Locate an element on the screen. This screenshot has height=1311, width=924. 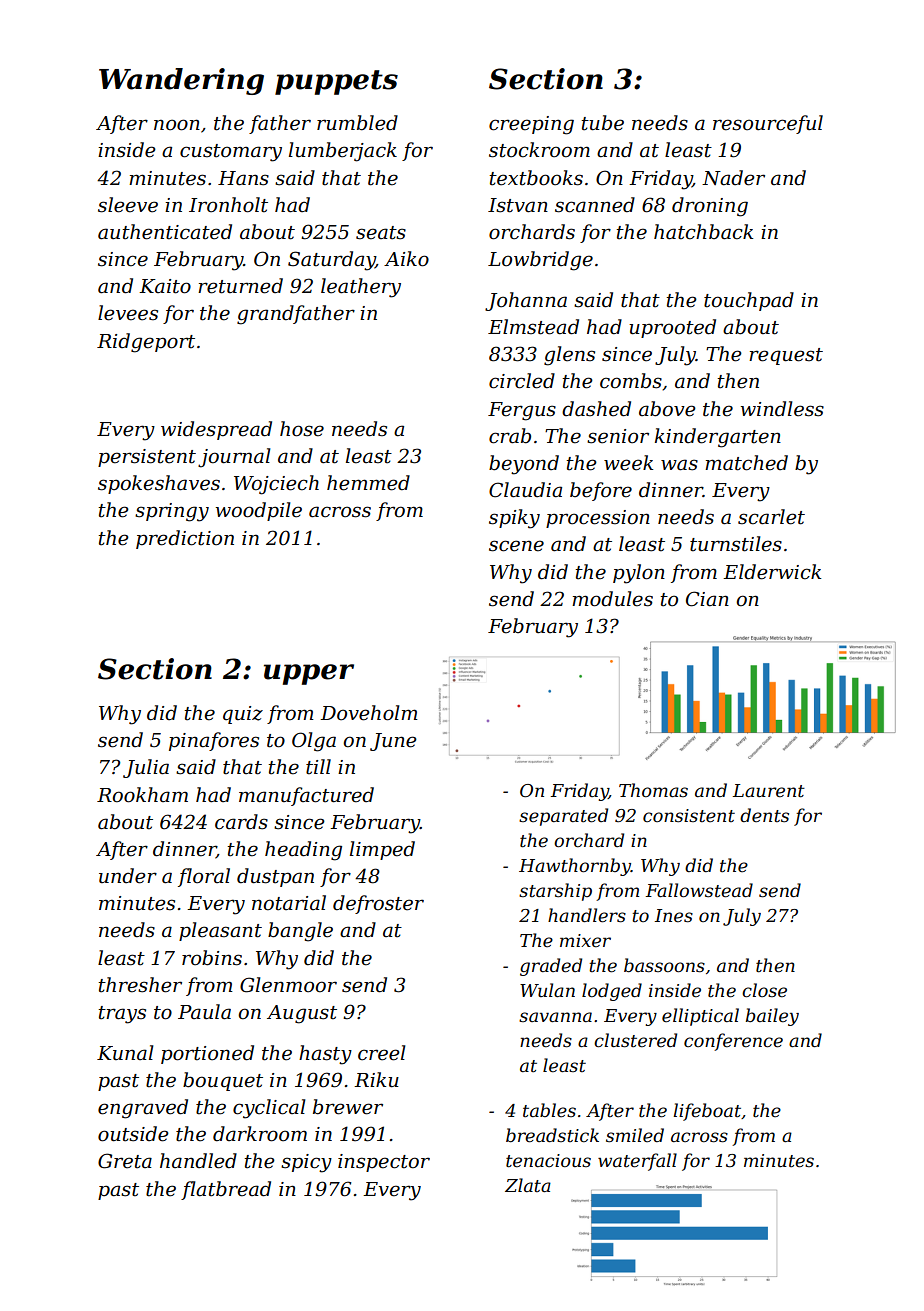
Ridgeport is located at coordinates (146, 343).
